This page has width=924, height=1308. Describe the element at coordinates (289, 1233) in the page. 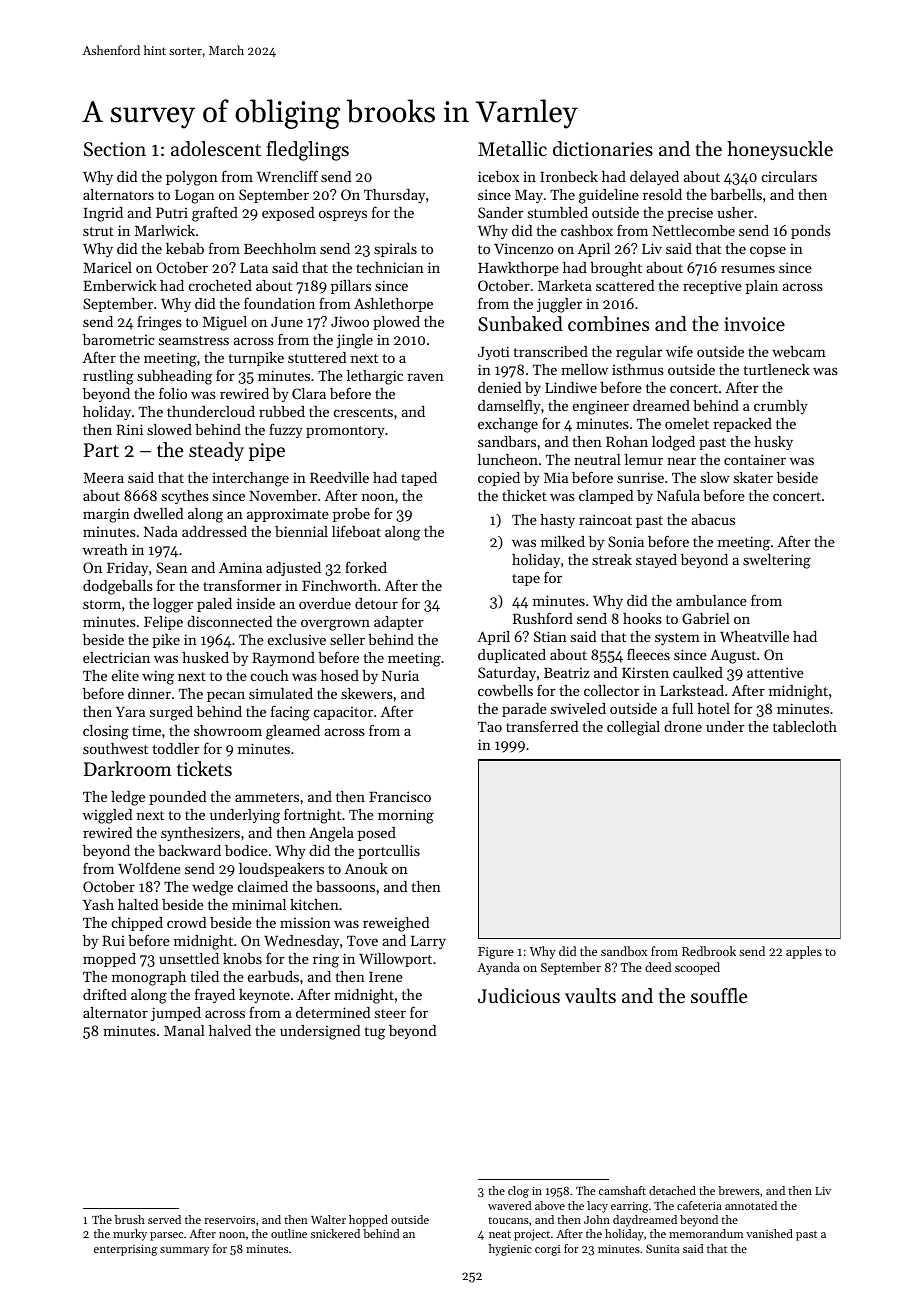

I see `outline` at that location.
